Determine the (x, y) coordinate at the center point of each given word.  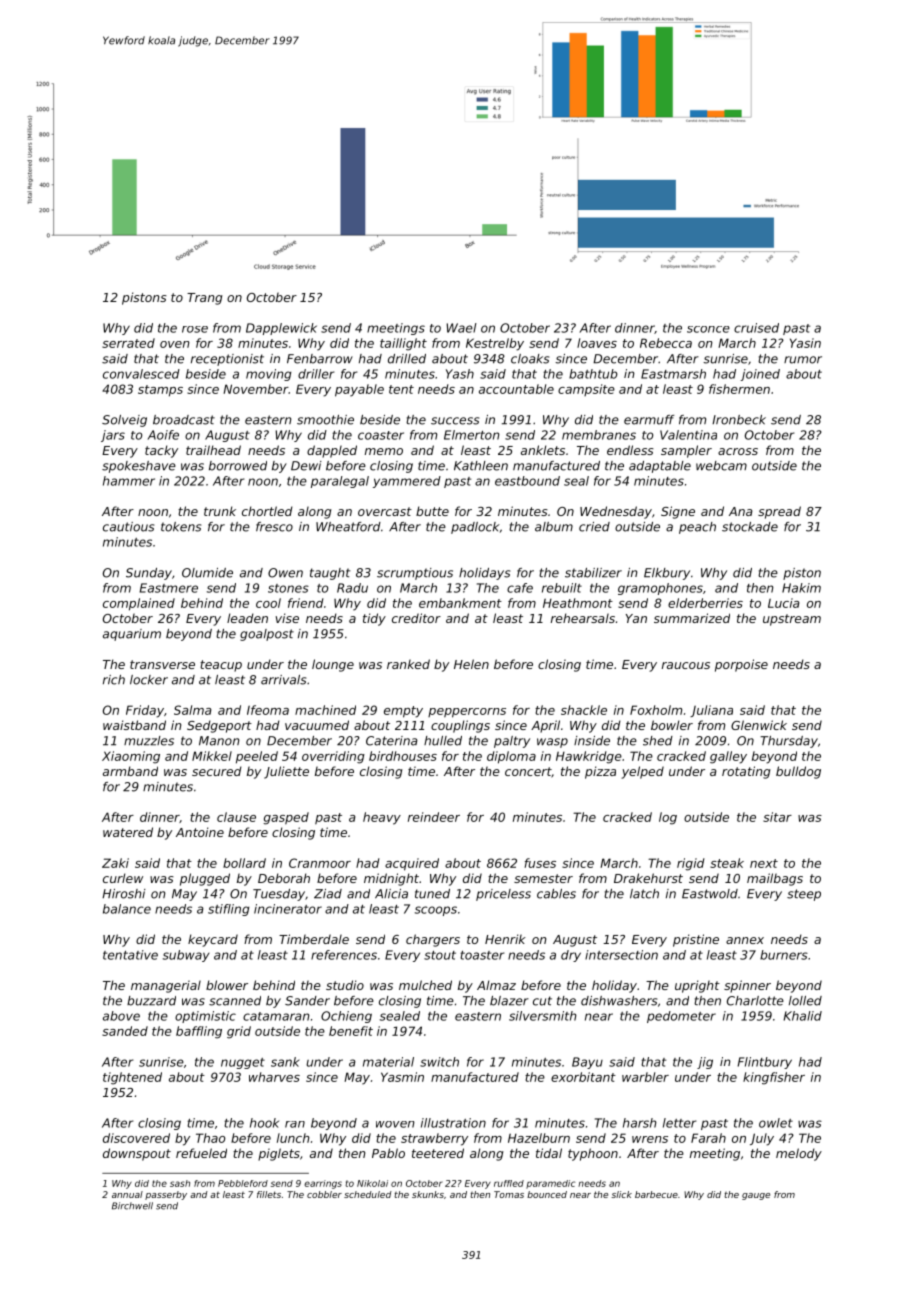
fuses (540, 863)
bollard (244, 863)
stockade (750, 527)
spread (779, 512)
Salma (192, 710)
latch (644, 894)
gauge (756, 1196)
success (455, 421)
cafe (520, 588)
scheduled (368, 1194)
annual (127, 1194)
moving (269, 375)
